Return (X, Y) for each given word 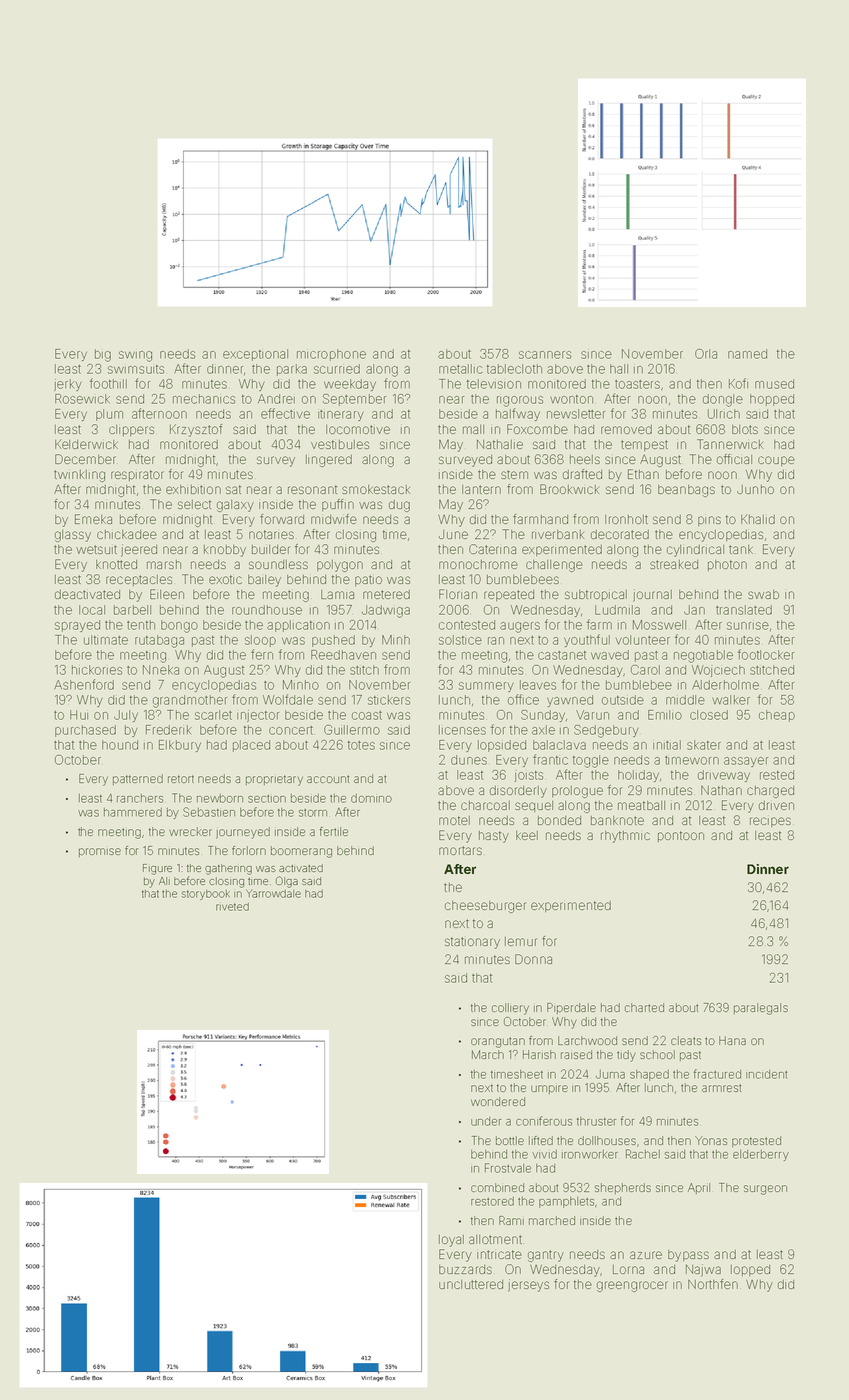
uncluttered (471, 1284)
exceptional (255, 355)
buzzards (465, 1269)
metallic (461, 369)
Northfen (713, 1284)
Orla (706, 354)
